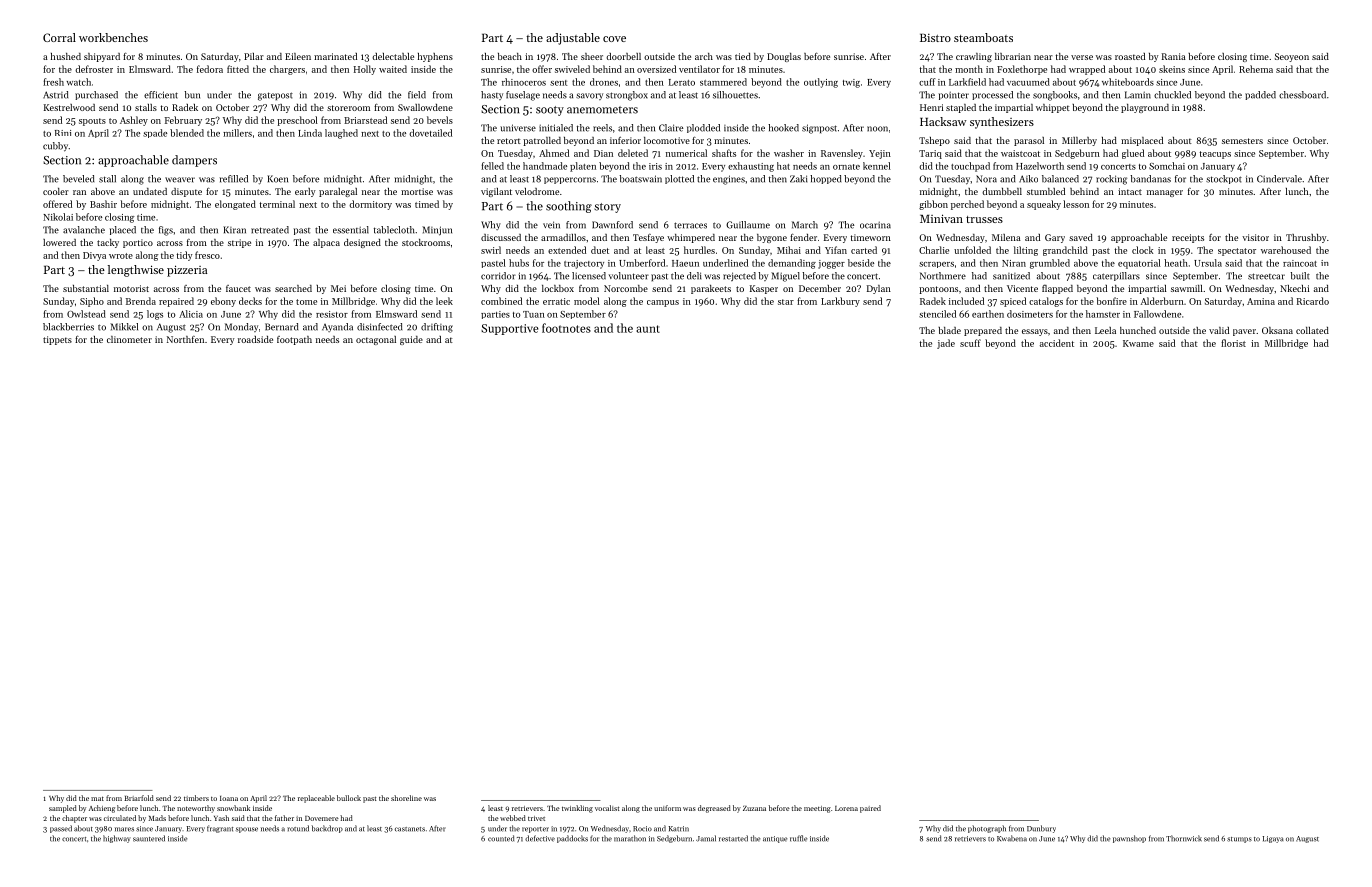 The image size is (1372, 887). I want to click on felled, so click(492, 166).
